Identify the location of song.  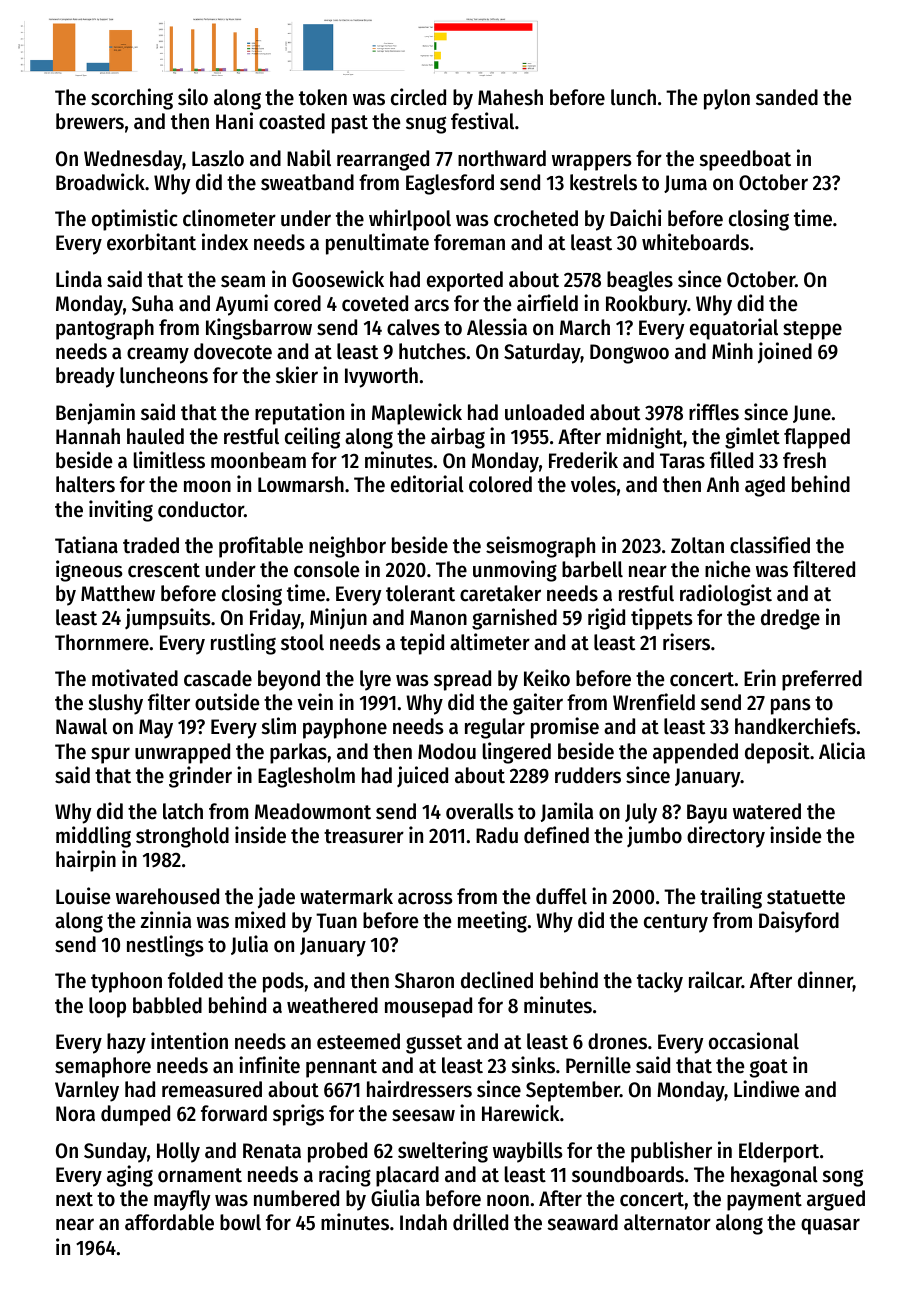
(843, 1178).
